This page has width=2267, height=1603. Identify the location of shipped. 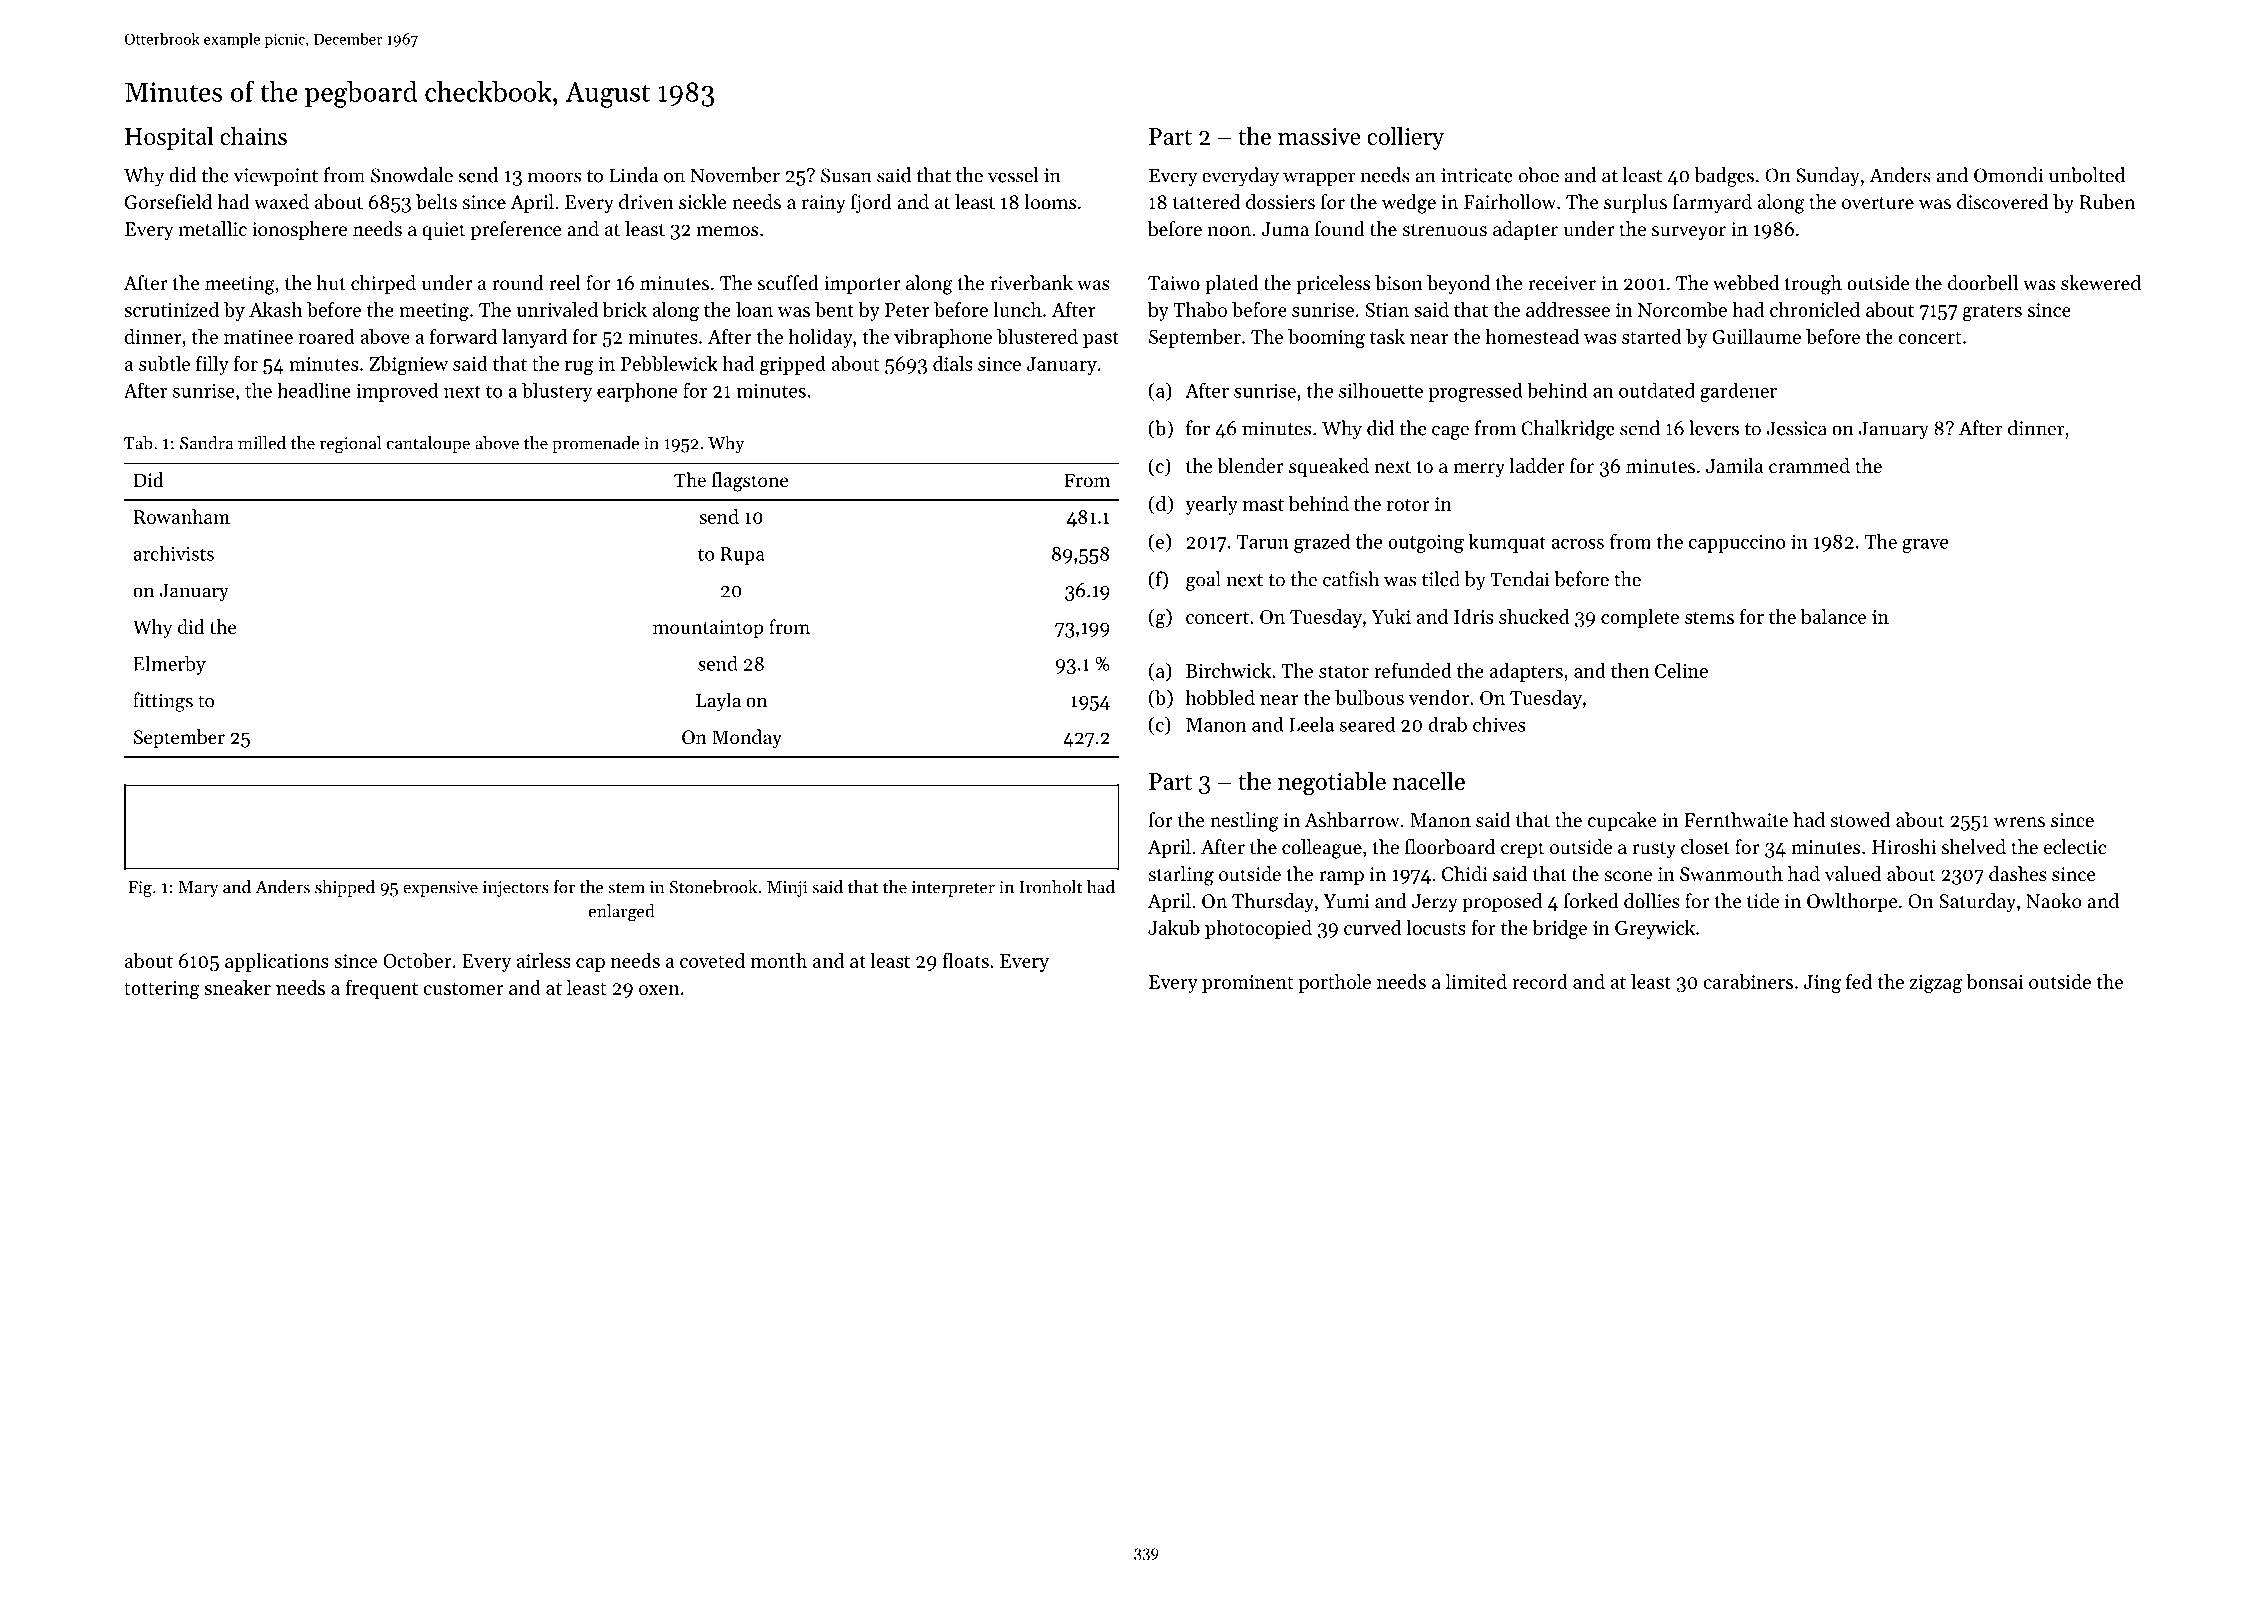
(345, 888).
